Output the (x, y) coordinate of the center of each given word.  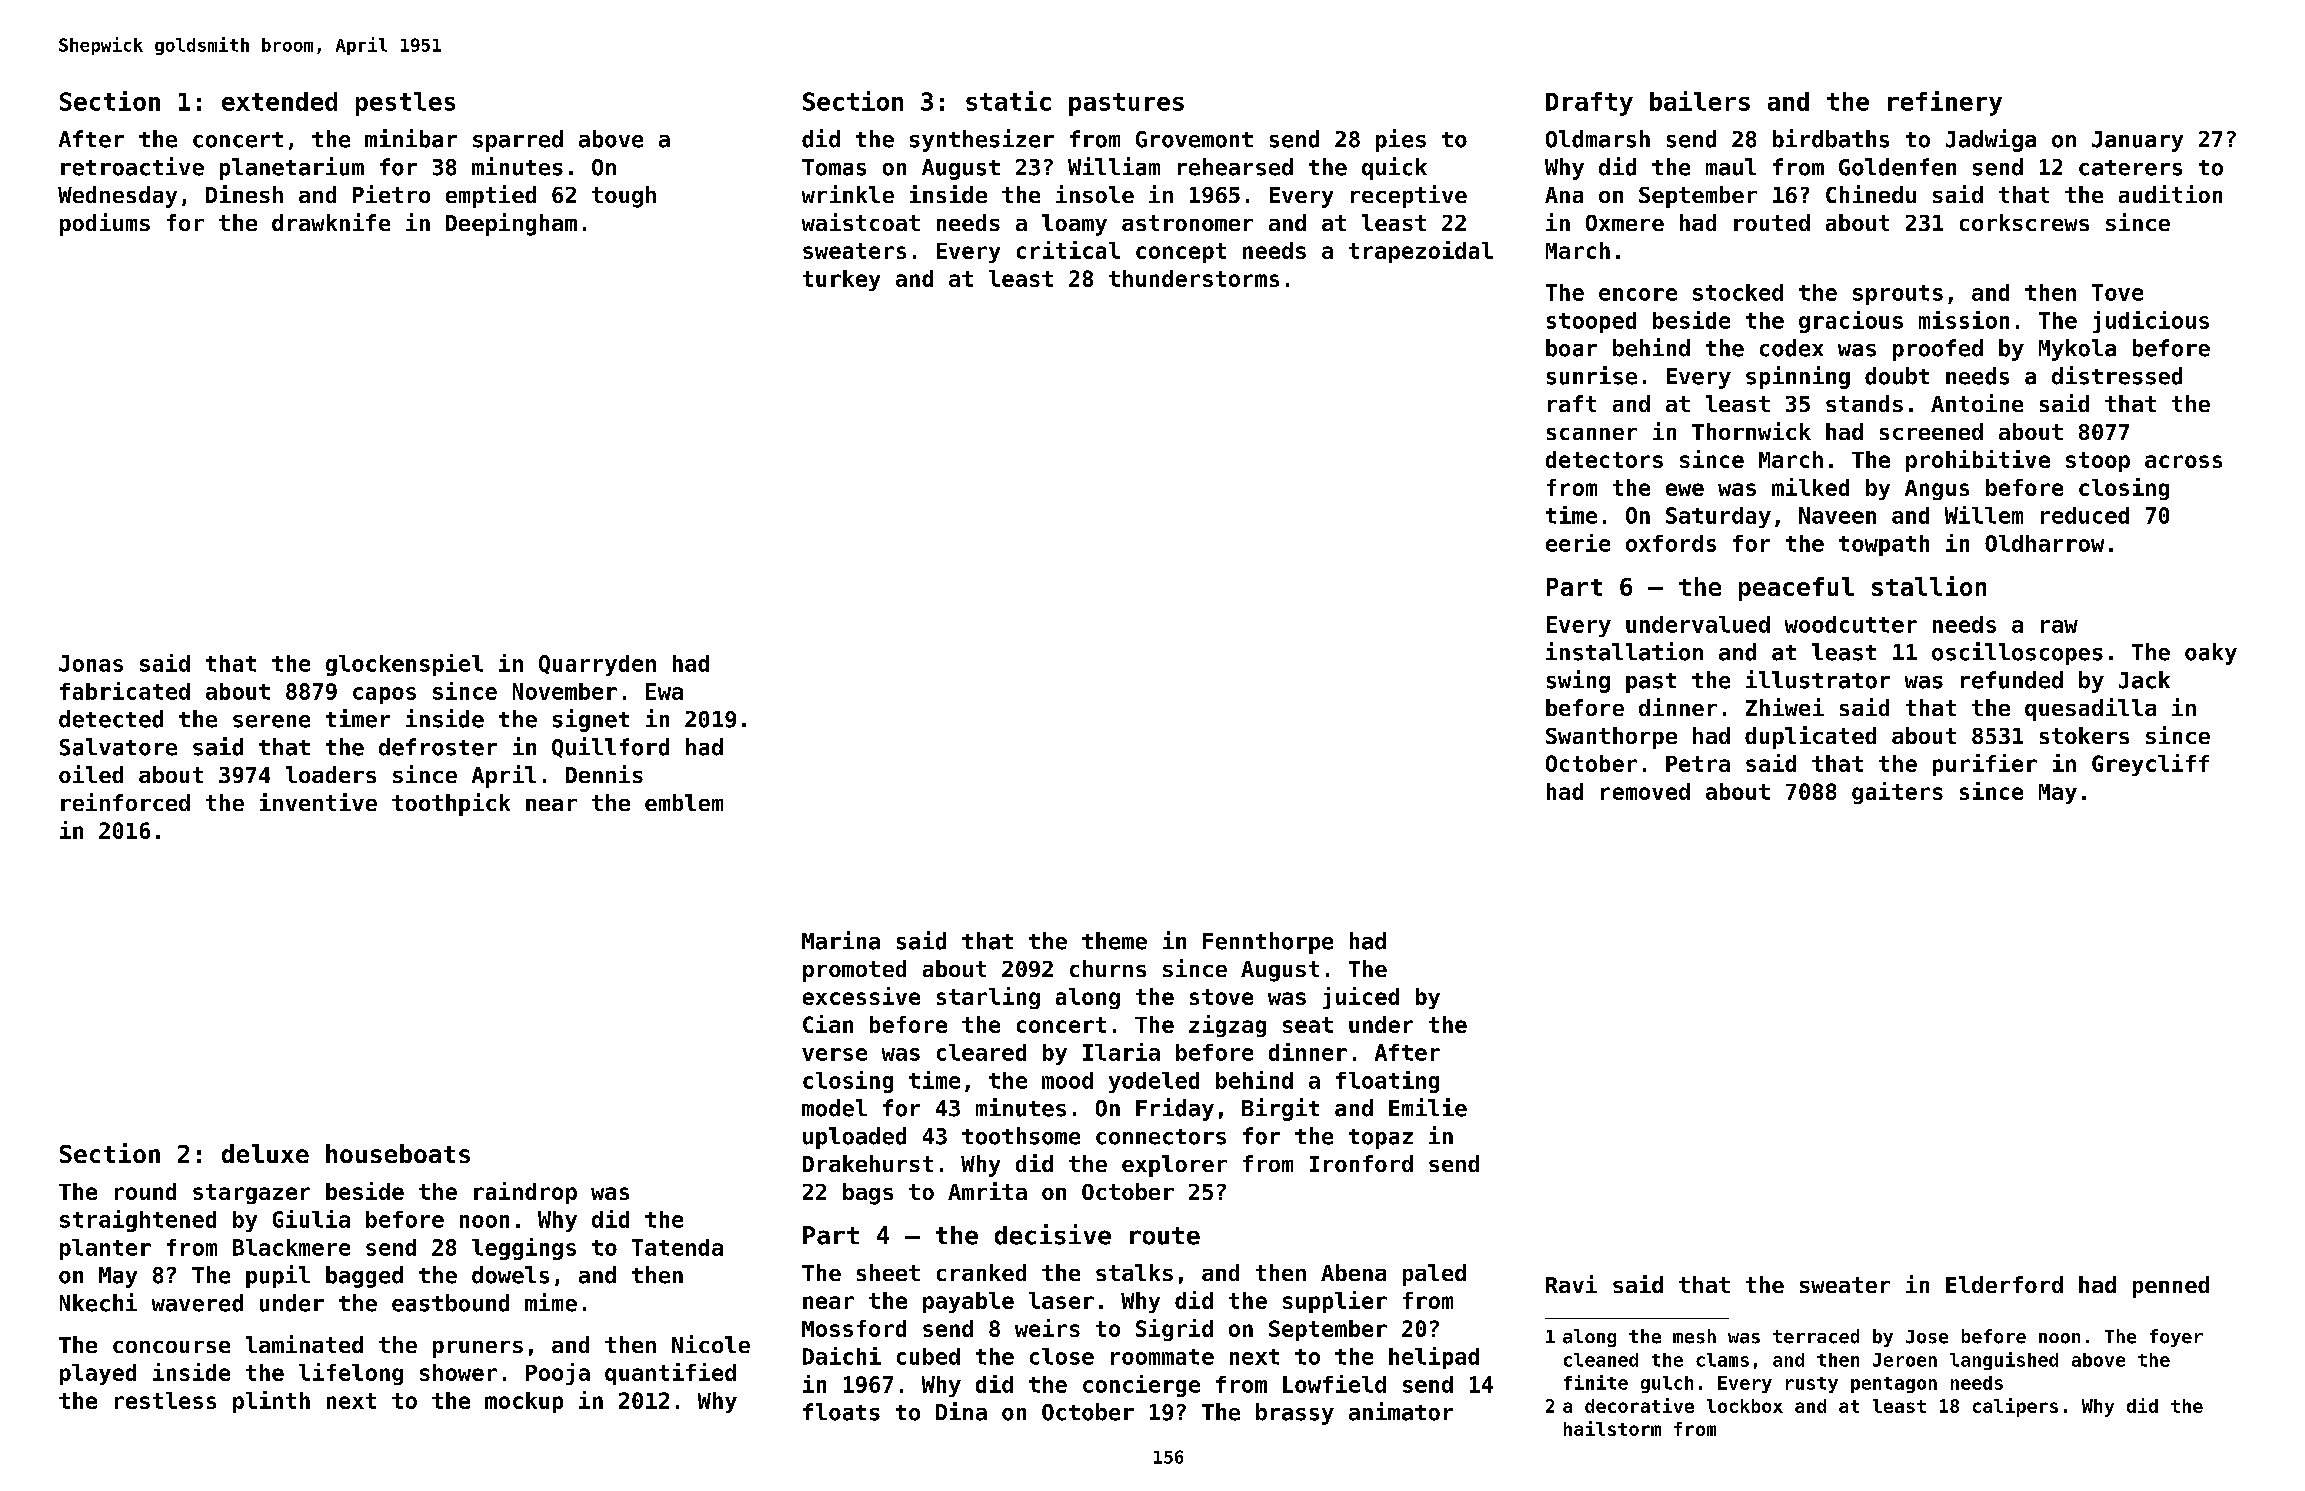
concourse (171, 1347)
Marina (841, 940)
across (2183, 461)
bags (868, 1194)
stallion (1929, 586)
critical (1068, 250)
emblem (684, 802)
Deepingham (511, 224)
